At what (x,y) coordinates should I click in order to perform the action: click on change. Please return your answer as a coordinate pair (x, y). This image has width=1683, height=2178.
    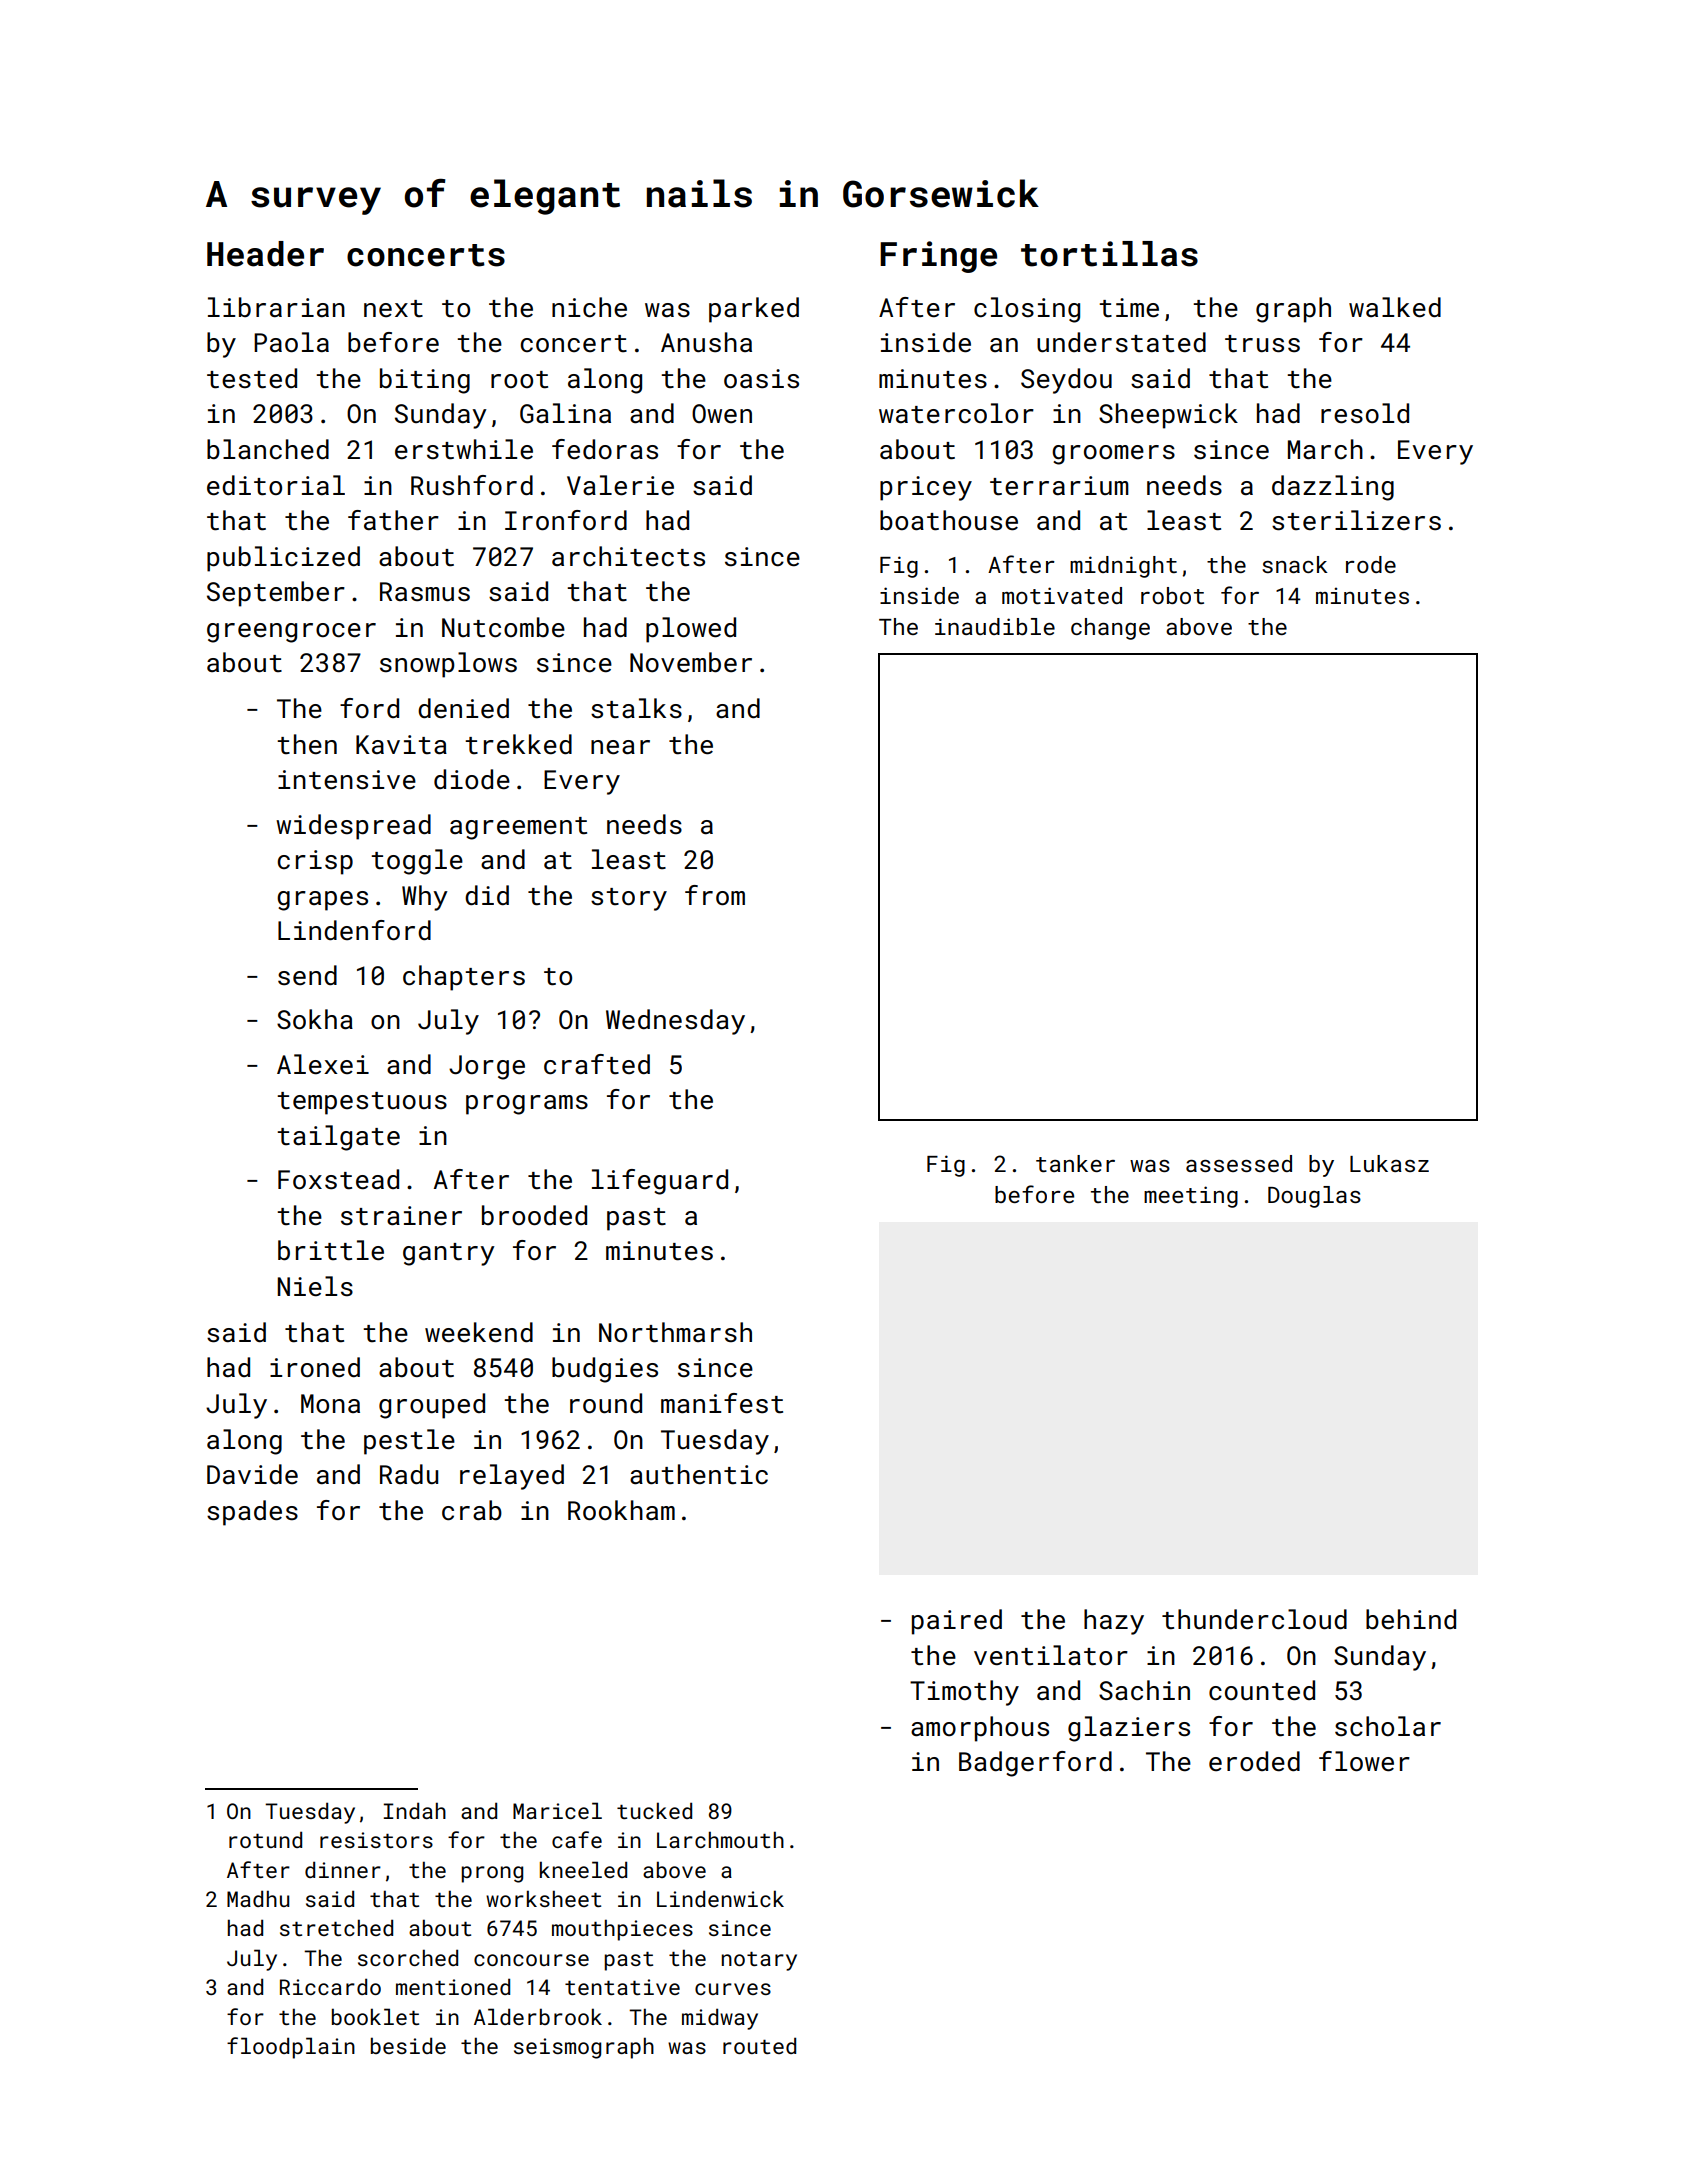
    Looking at the image, I should click on (1110, 629).
